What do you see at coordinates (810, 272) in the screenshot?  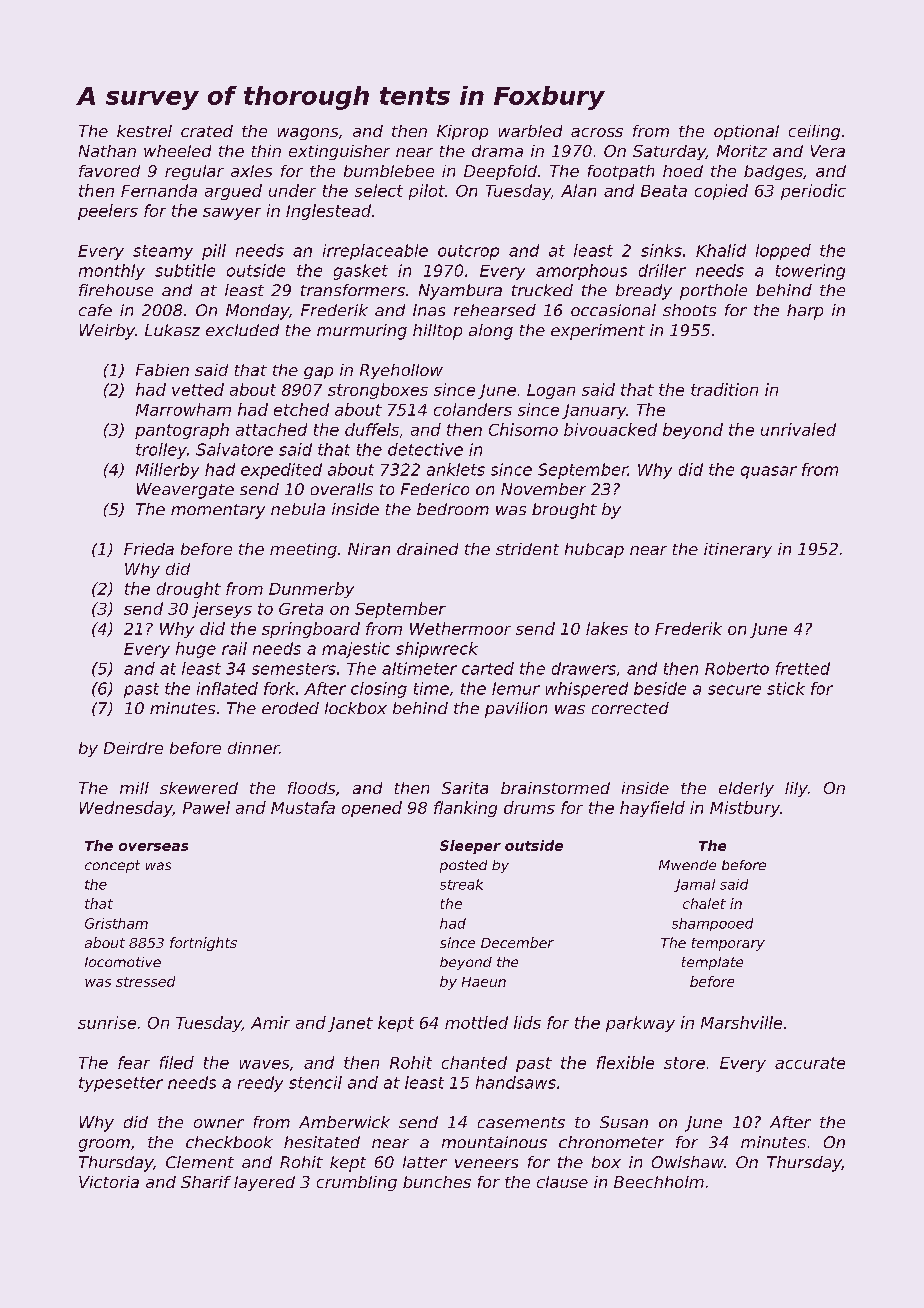 I see `towering` at bounding box center [810, 272].
